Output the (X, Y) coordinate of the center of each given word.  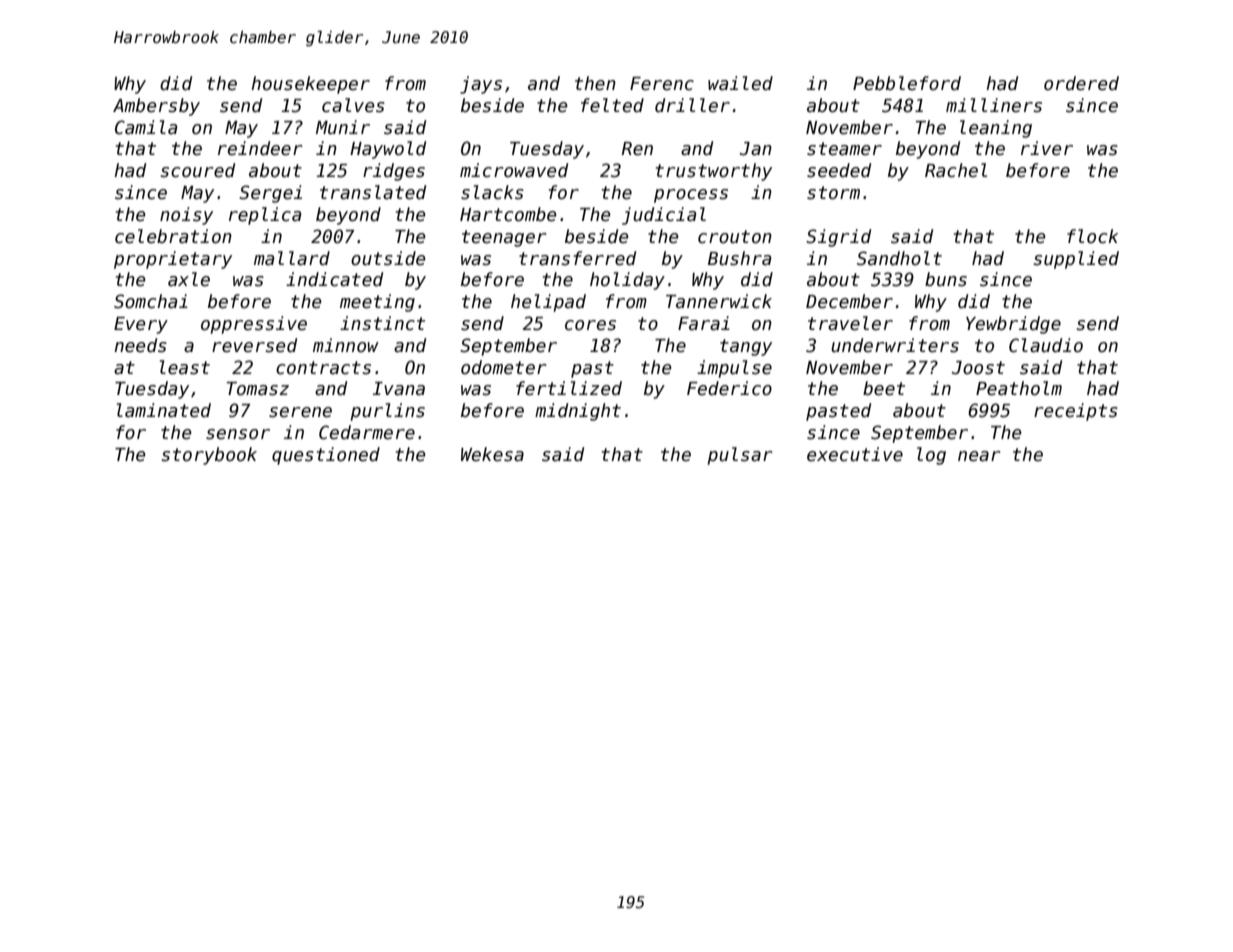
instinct (382, 323)
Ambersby (156, 107)
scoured (197, 170)
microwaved (514, 170)
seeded (839, 170)
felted (612, 105)
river (1047, 148)
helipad (548, 303)
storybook (209, 456)
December (849, 301)
